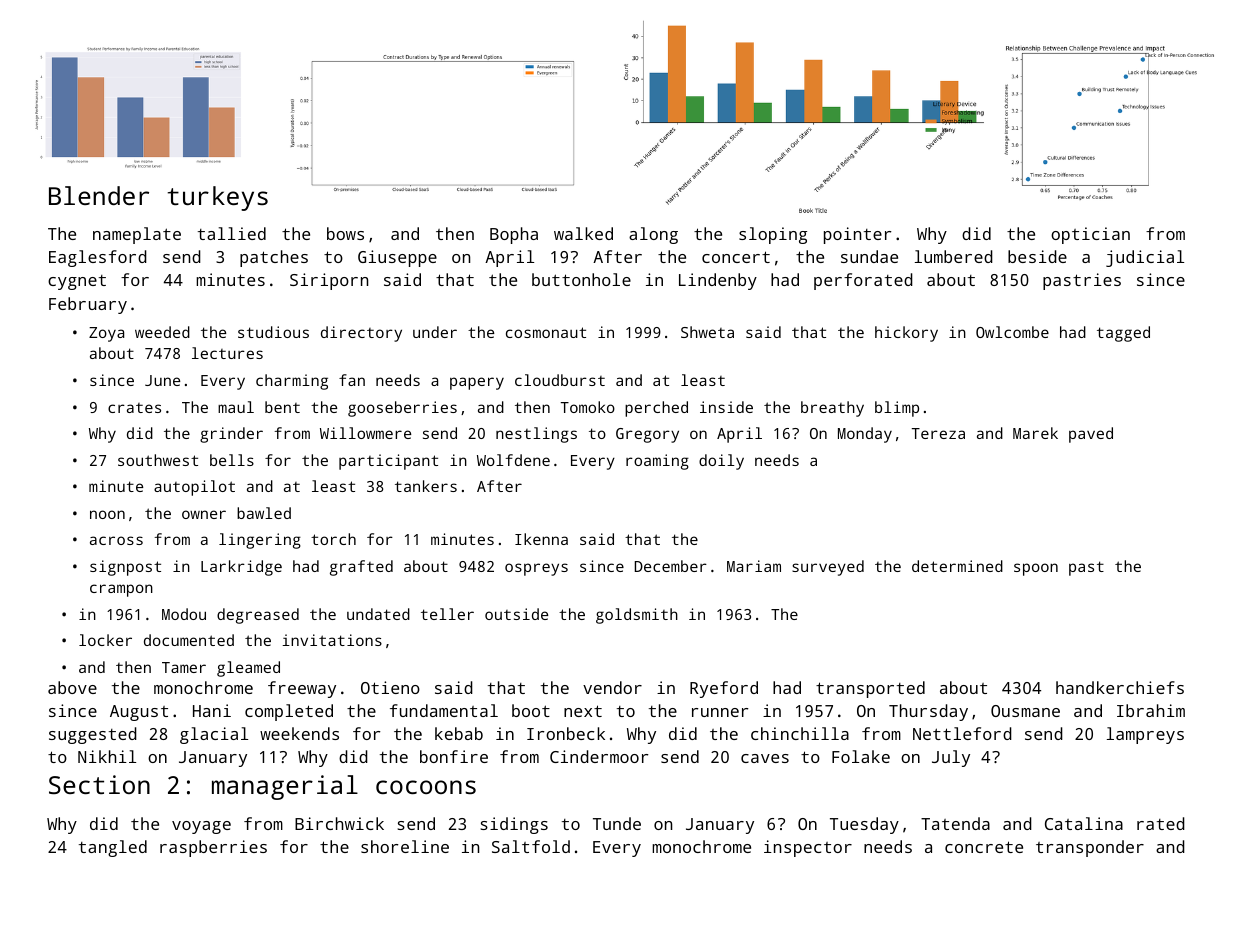 Image resolution: width=1233 pixels, height=952 pixels. I want to click on doily, so click(721, 462).
